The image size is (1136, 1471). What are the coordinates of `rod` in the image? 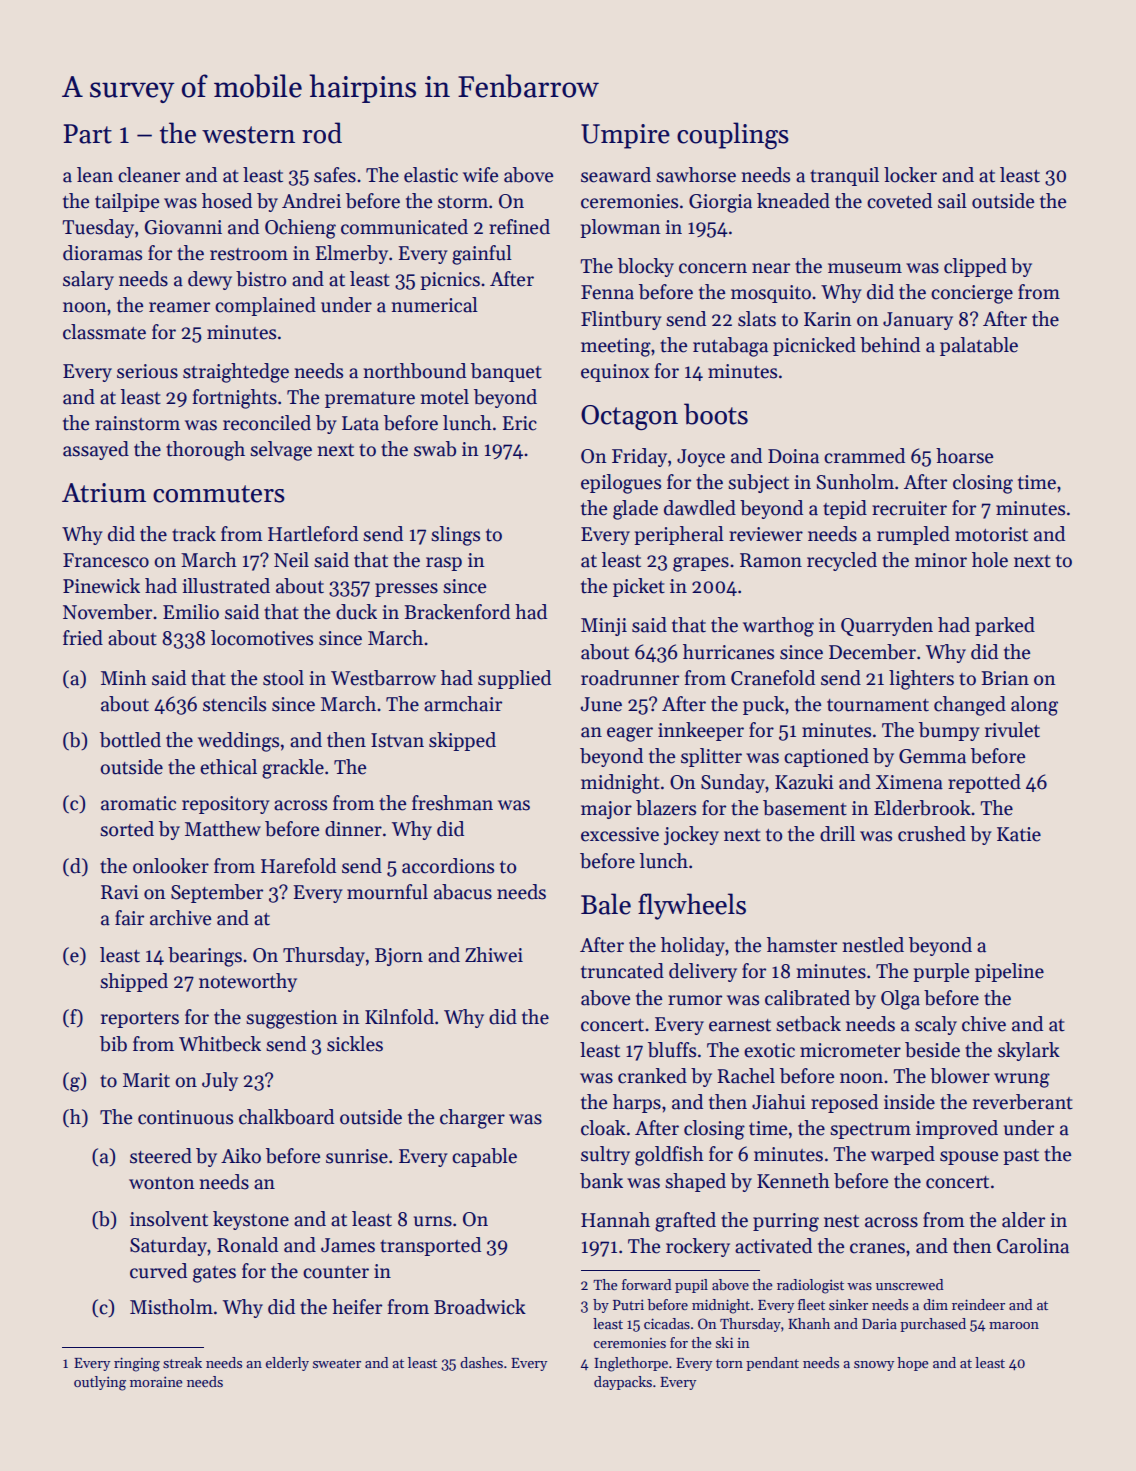 It's located at (322, 133).
